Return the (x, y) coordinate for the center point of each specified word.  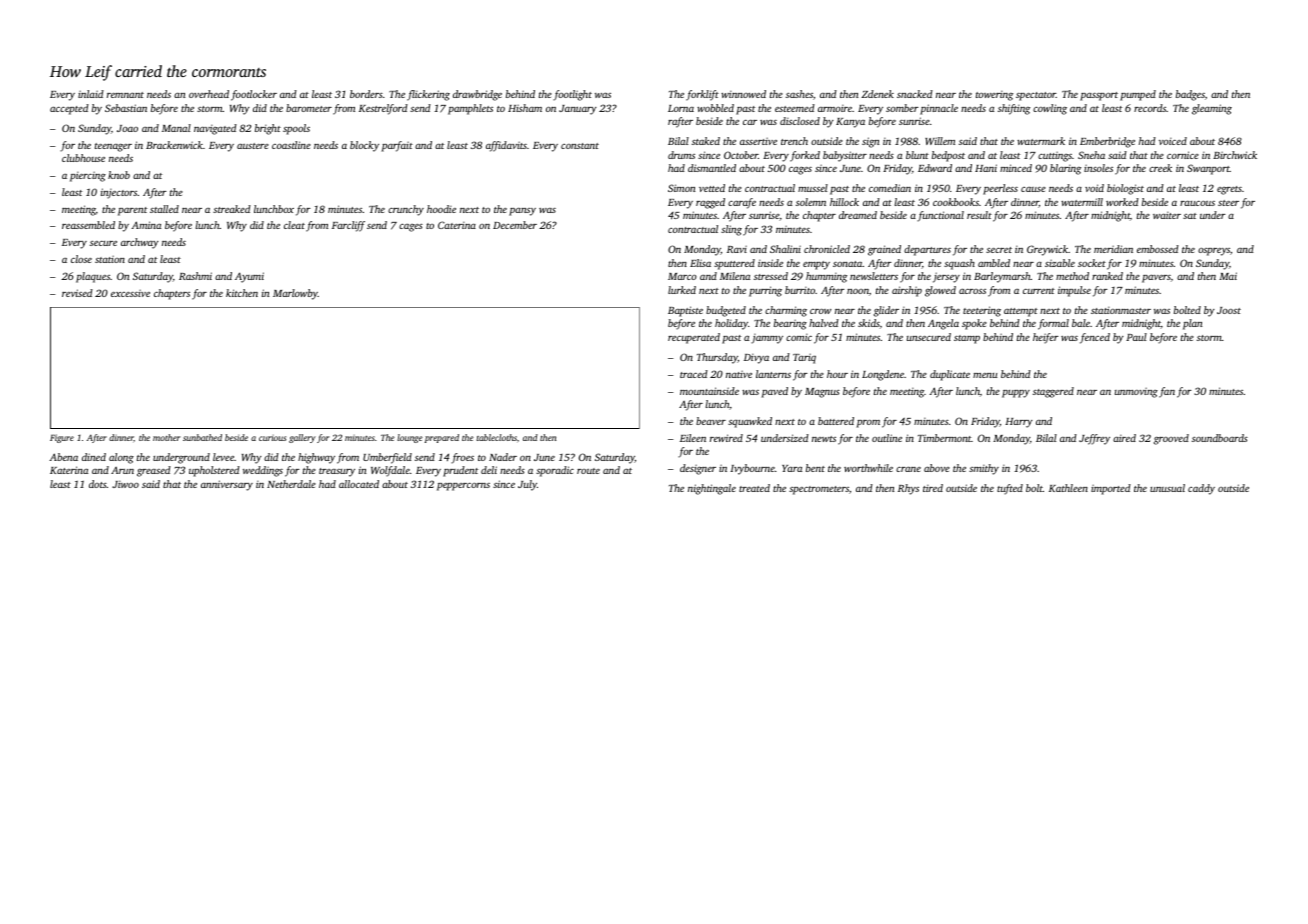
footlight (572, 95)
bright (268, 129)
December (515, 225)
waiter (1167, 215)
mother (166, 437)
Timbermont (945, 438)
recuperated (694, 338)
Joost (1229, 310)
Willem (940, 141)
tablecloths (496, 437)
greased (154, 471)
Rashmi (195, 276)
